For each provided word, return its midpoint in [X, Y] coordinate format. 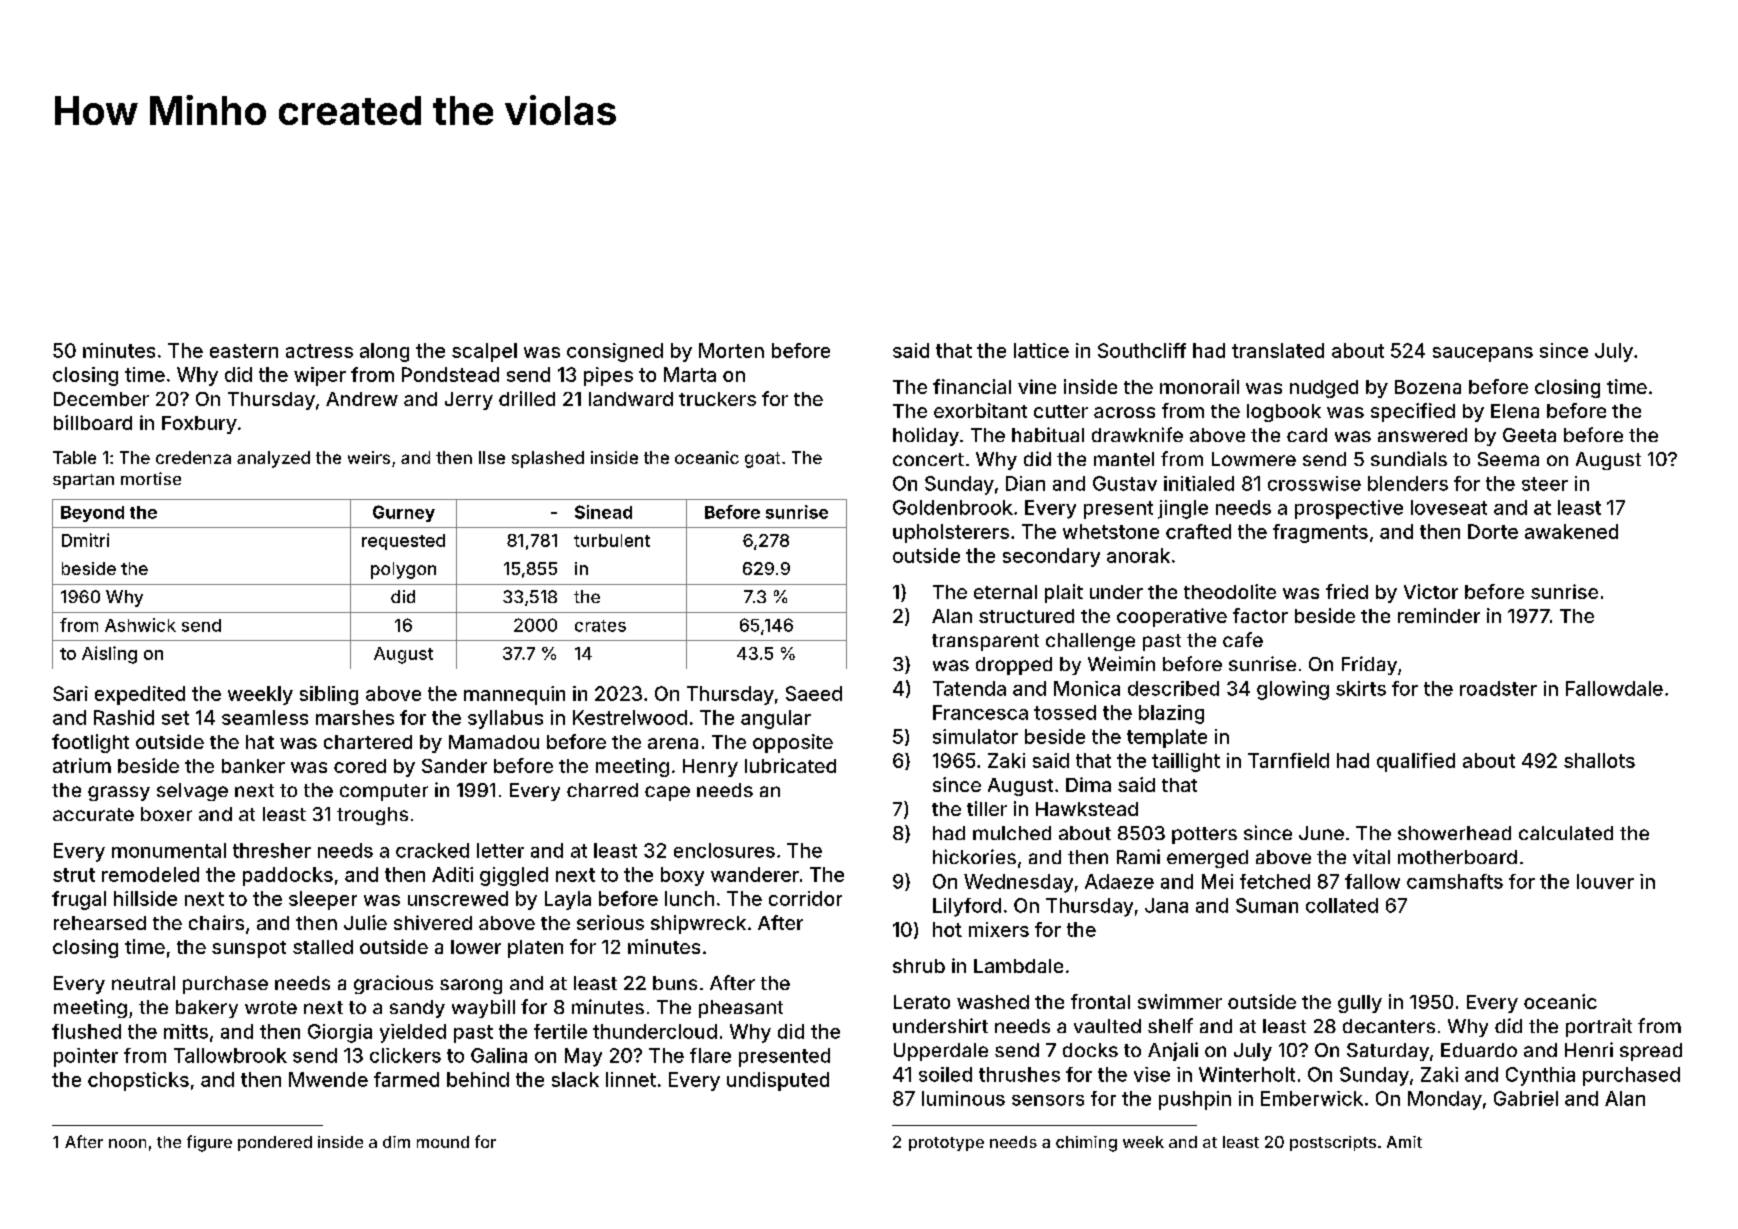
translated [1278, 350]
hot [947, 929]
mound [443, 1142]
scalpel [484, 352]
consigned [615, 352]
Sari [70, 693]
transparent [985, 642]
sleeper [323, 900]
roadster [1498, 688]
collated [1342, 905]
